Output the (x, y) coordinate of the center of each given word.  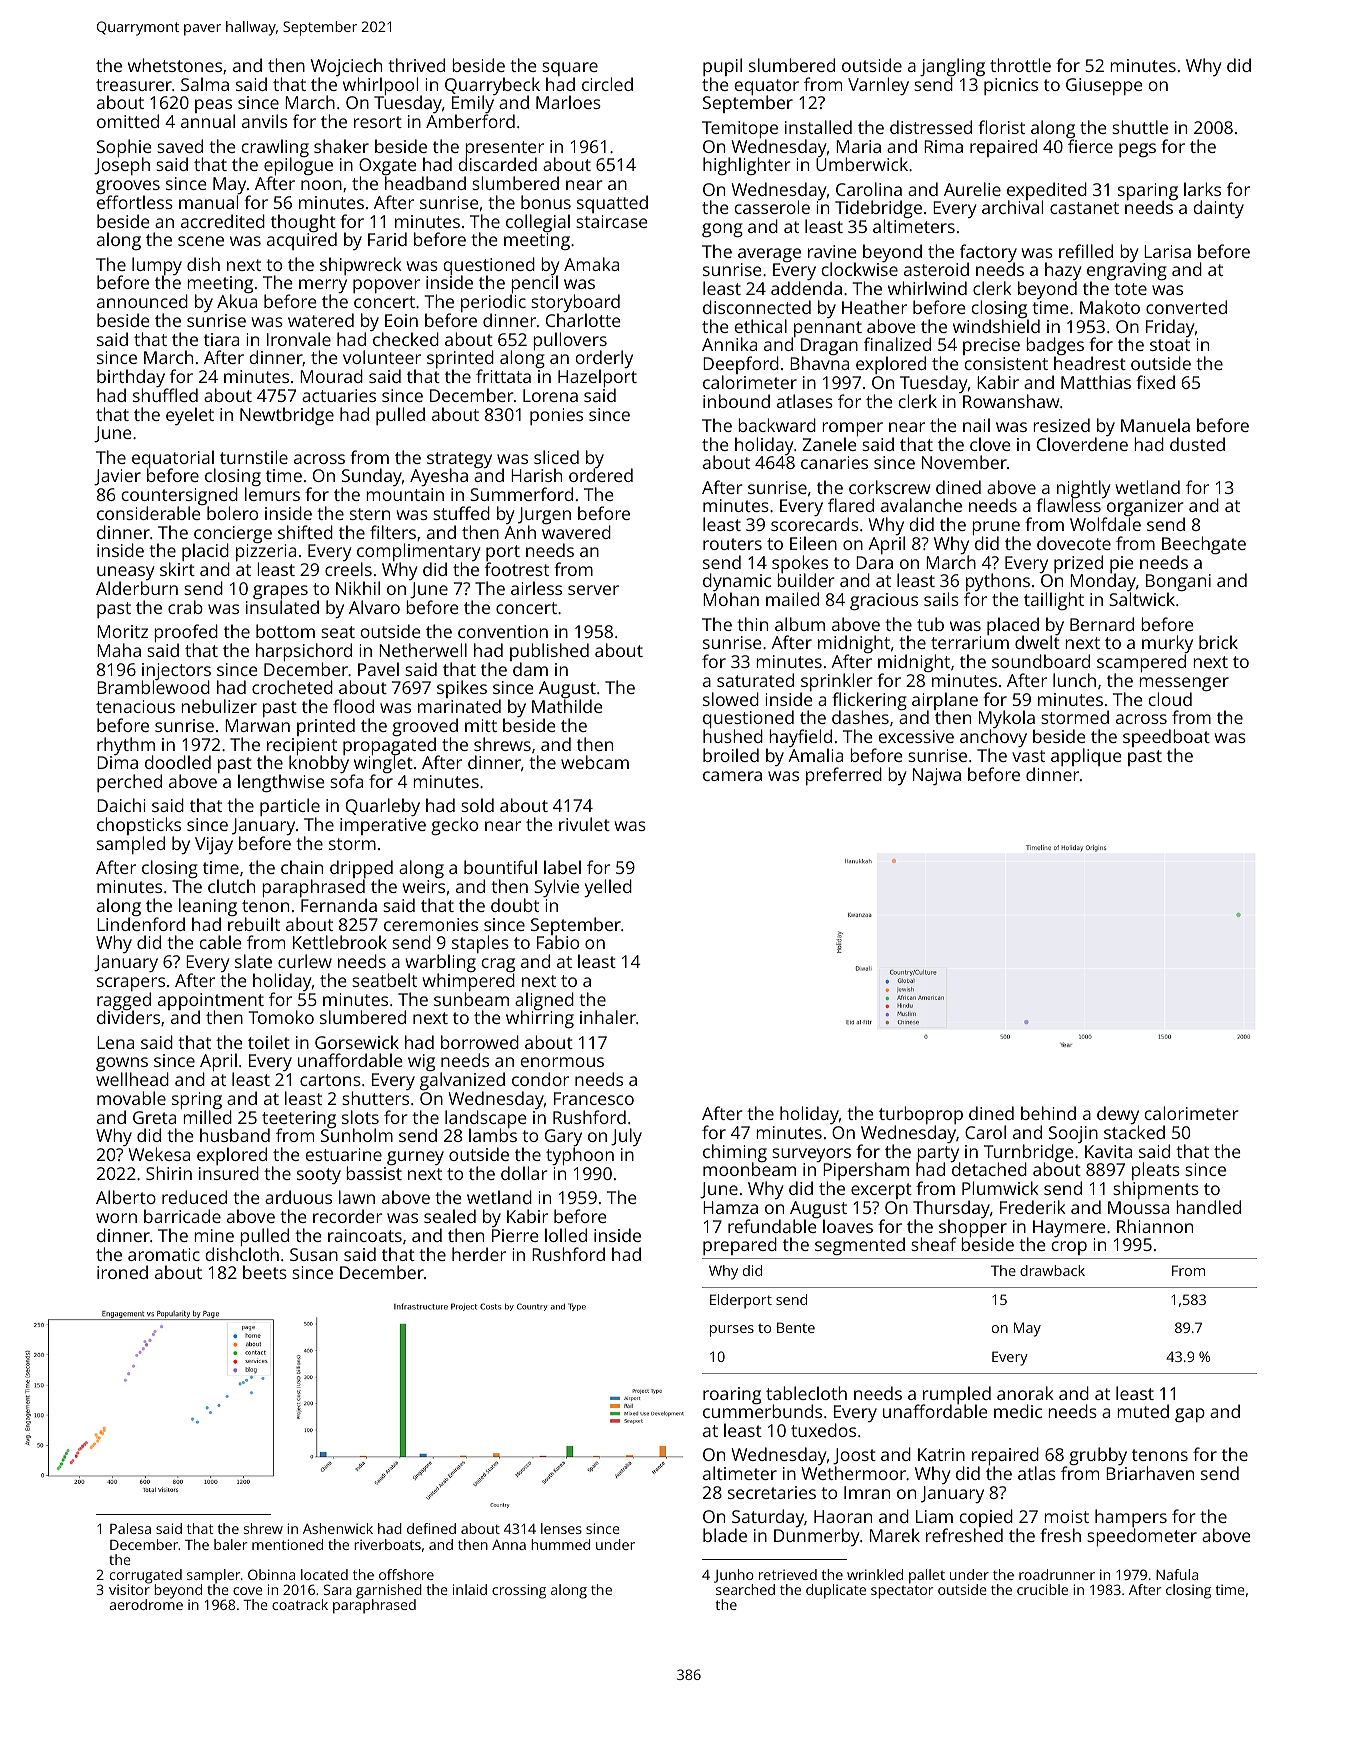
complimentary (418, 553)
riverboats (387, 1544)
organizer (1145, 508)
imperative (383, 826)
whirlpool (382, 86)
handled (1208, 1207)
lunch (1074, 680)
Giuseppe (1104, 86)
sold (477, 805)
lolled (566, 1235)
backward (777, 425)
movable (131, 1098)
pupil (722, 67)
